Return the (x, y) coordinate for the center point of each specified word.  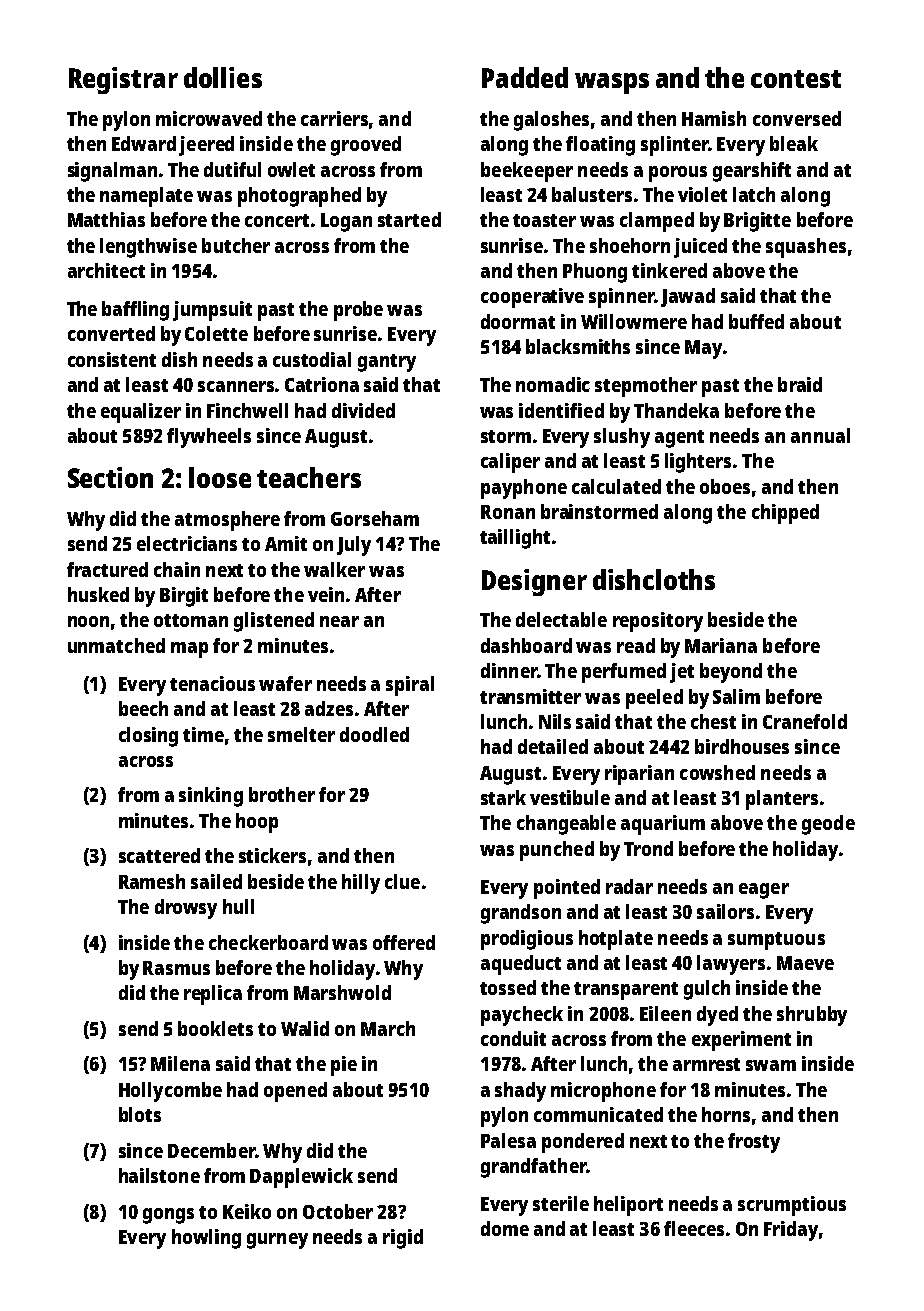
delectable (561, 619)
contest (796, 79)
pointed (567, 889)
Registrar (123, 80)
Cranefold (805, 721)
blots (140, 1114)
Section (110, 477)
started (409, 219)
